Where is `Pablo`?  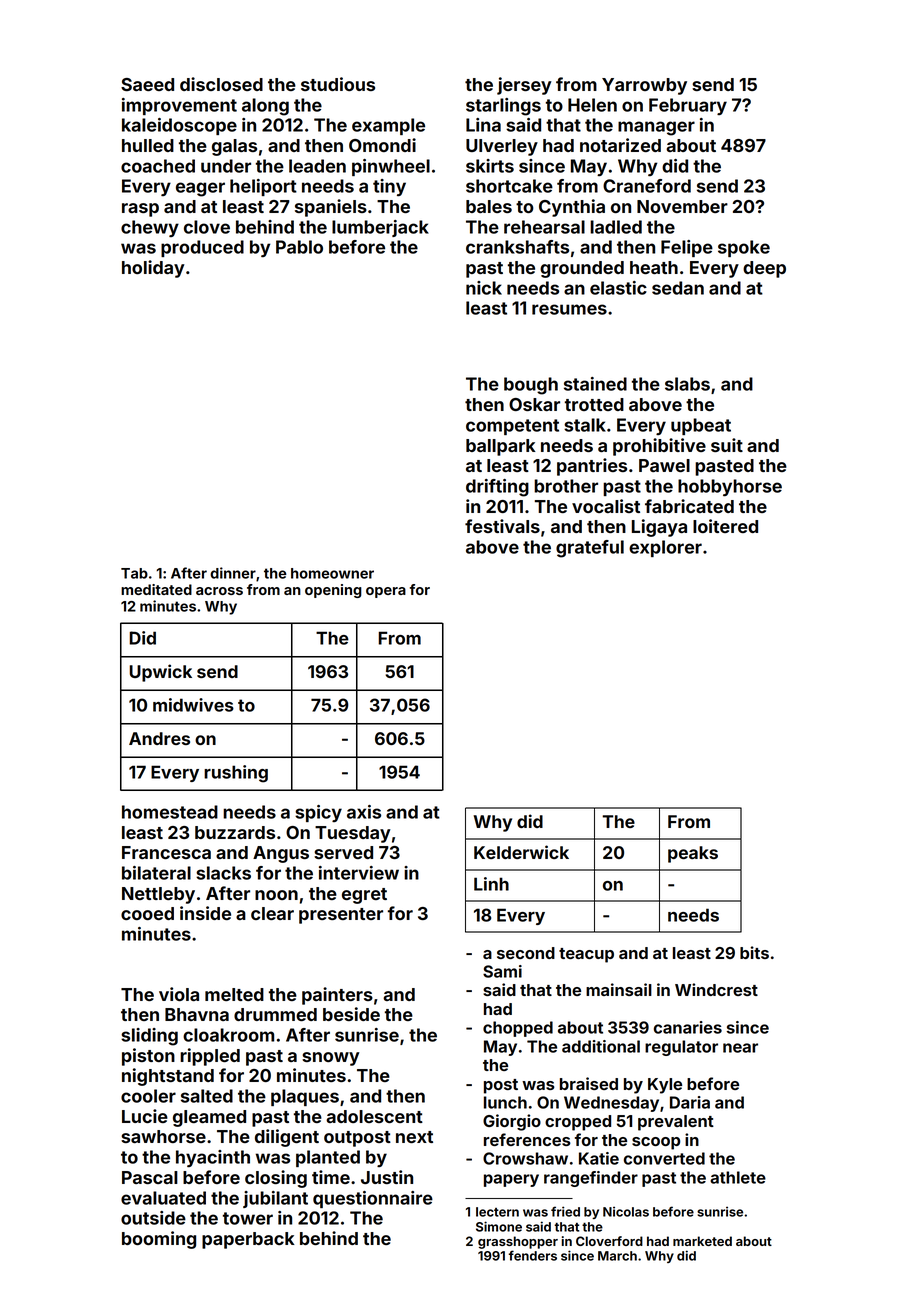
Pablo is located at coordinates (299, 247).
